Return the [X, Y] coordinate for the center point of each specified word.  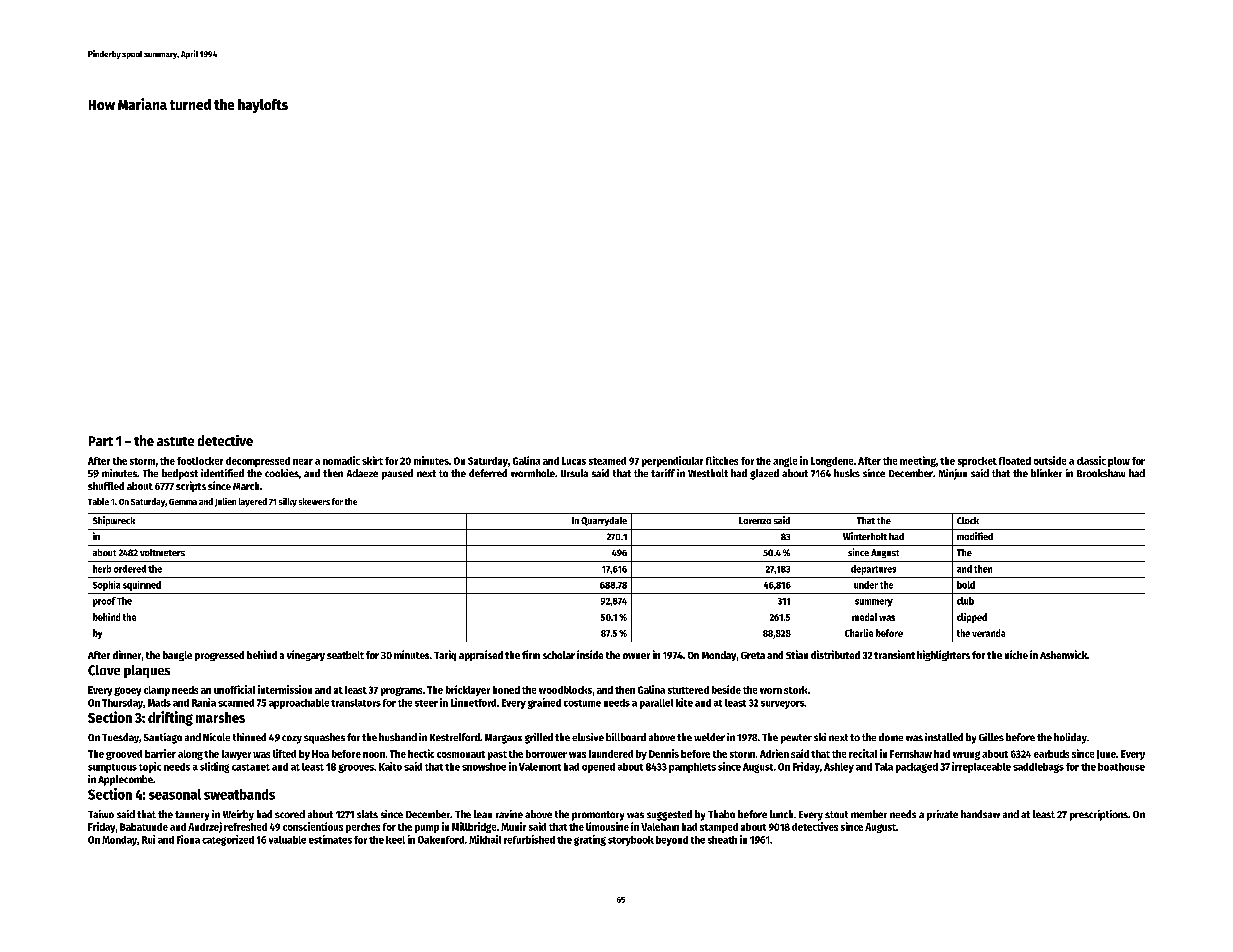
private [942, 815]
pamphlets [692, 768]
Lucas [574, 461]
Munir [513, 826]
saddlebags [1038, 768]
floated [1015, 461]
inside [590, 654]
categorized [228, 840]
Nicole [216, 737]
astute [175, 441]
